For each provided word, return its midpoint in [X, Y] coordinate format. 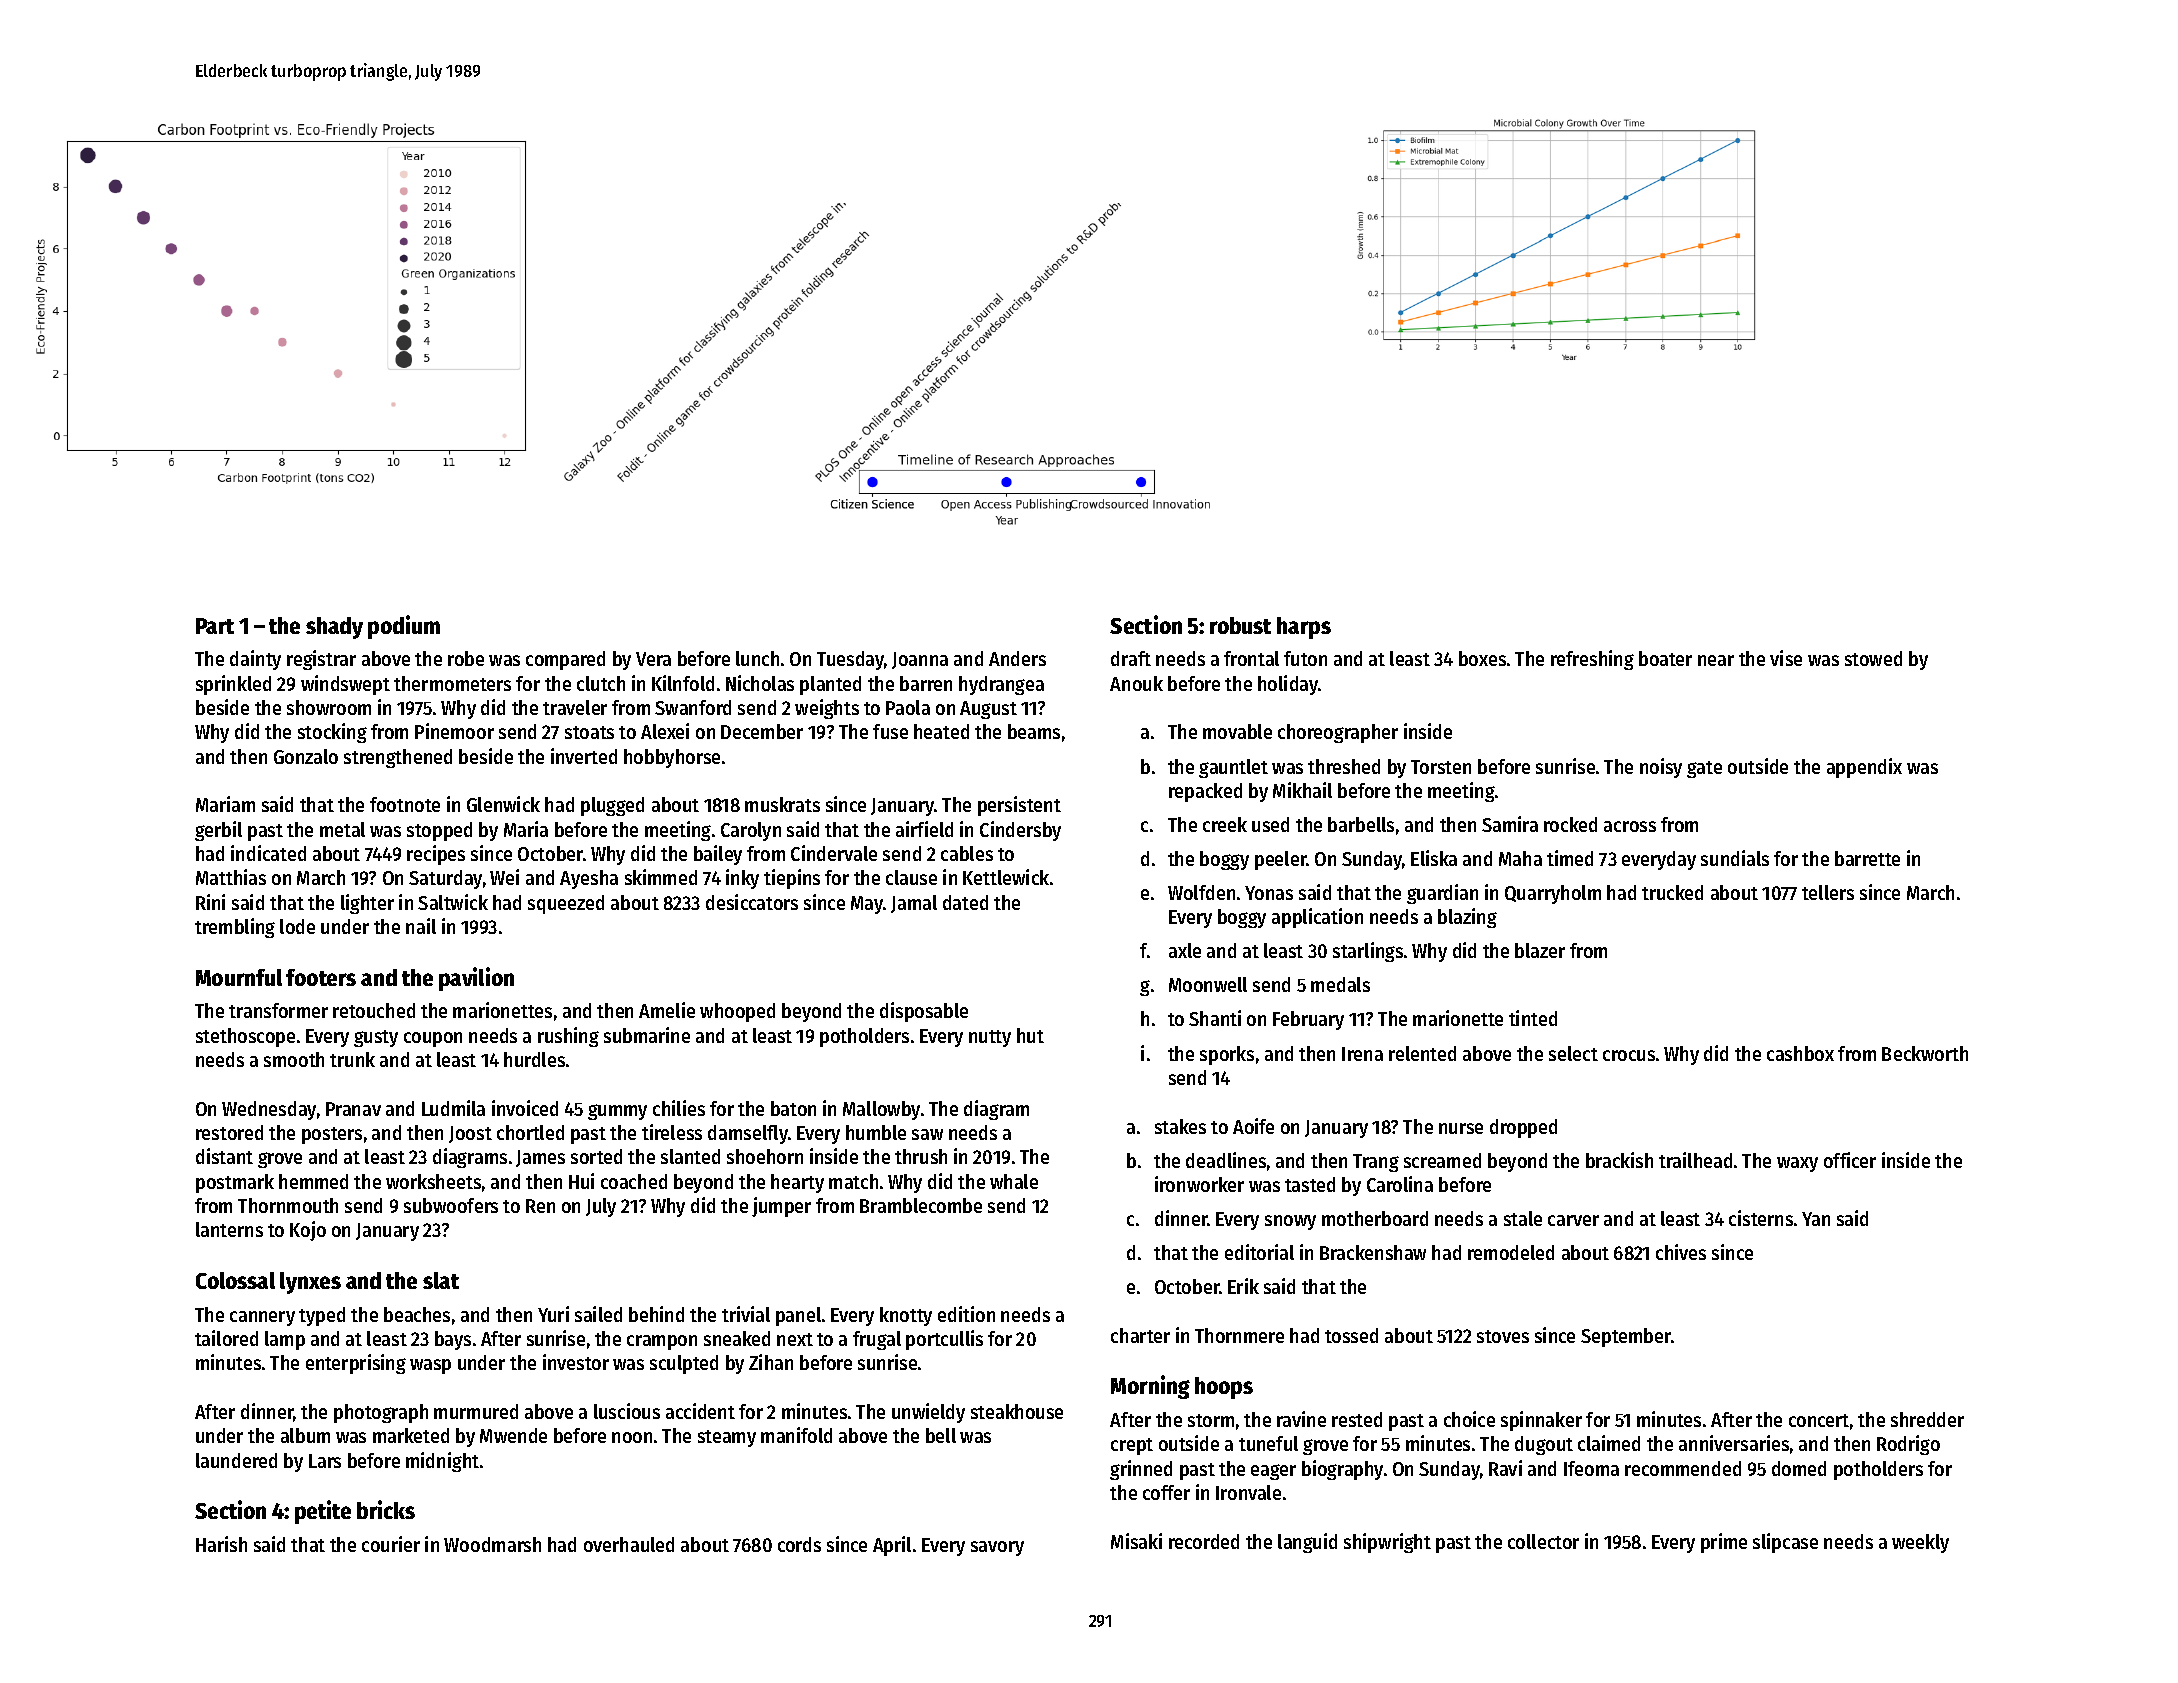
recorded [1204, 1541]
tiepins [792, 879]
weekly [1920, 1543]
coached [634, 1181]
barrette [1867, 858]
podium [404, 627]
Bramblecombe [921, 1205]
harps [1304, 628]
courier [391, 1544]
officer [1850, 1160]
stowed [1873, 658]
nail [421, 926]
